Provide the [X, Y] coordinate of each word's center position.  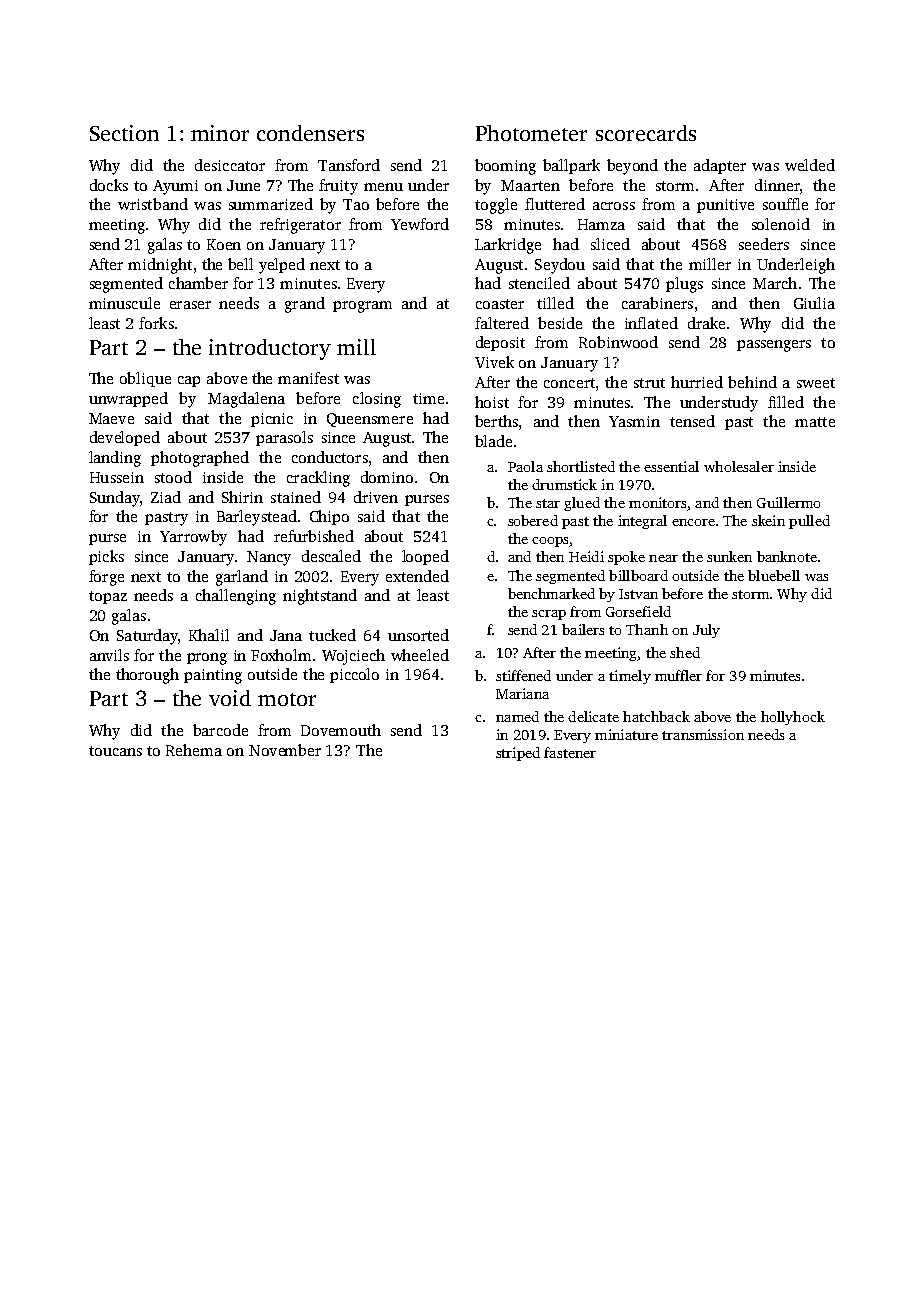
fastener [570, 752]
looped [425, 557]
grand [305, 305]
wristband [153, 204]
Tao [356, 204]
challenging [236, 597]
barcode [220, 730]
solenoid [781, 224]
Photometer [531, 133]
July [706, 631]
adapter [720, 166]
